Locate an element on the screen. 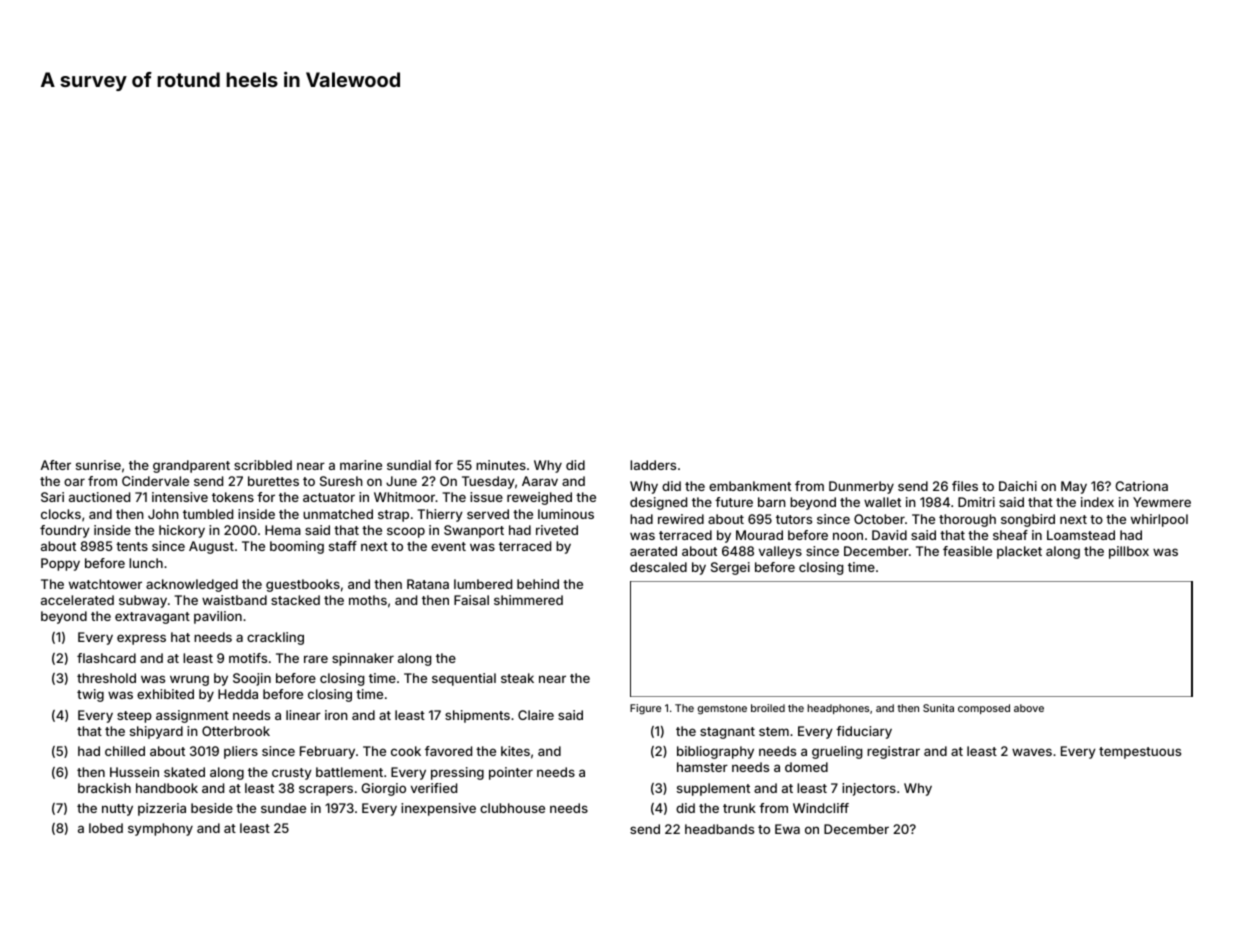  Sari is located at coordinates (52, 497).
